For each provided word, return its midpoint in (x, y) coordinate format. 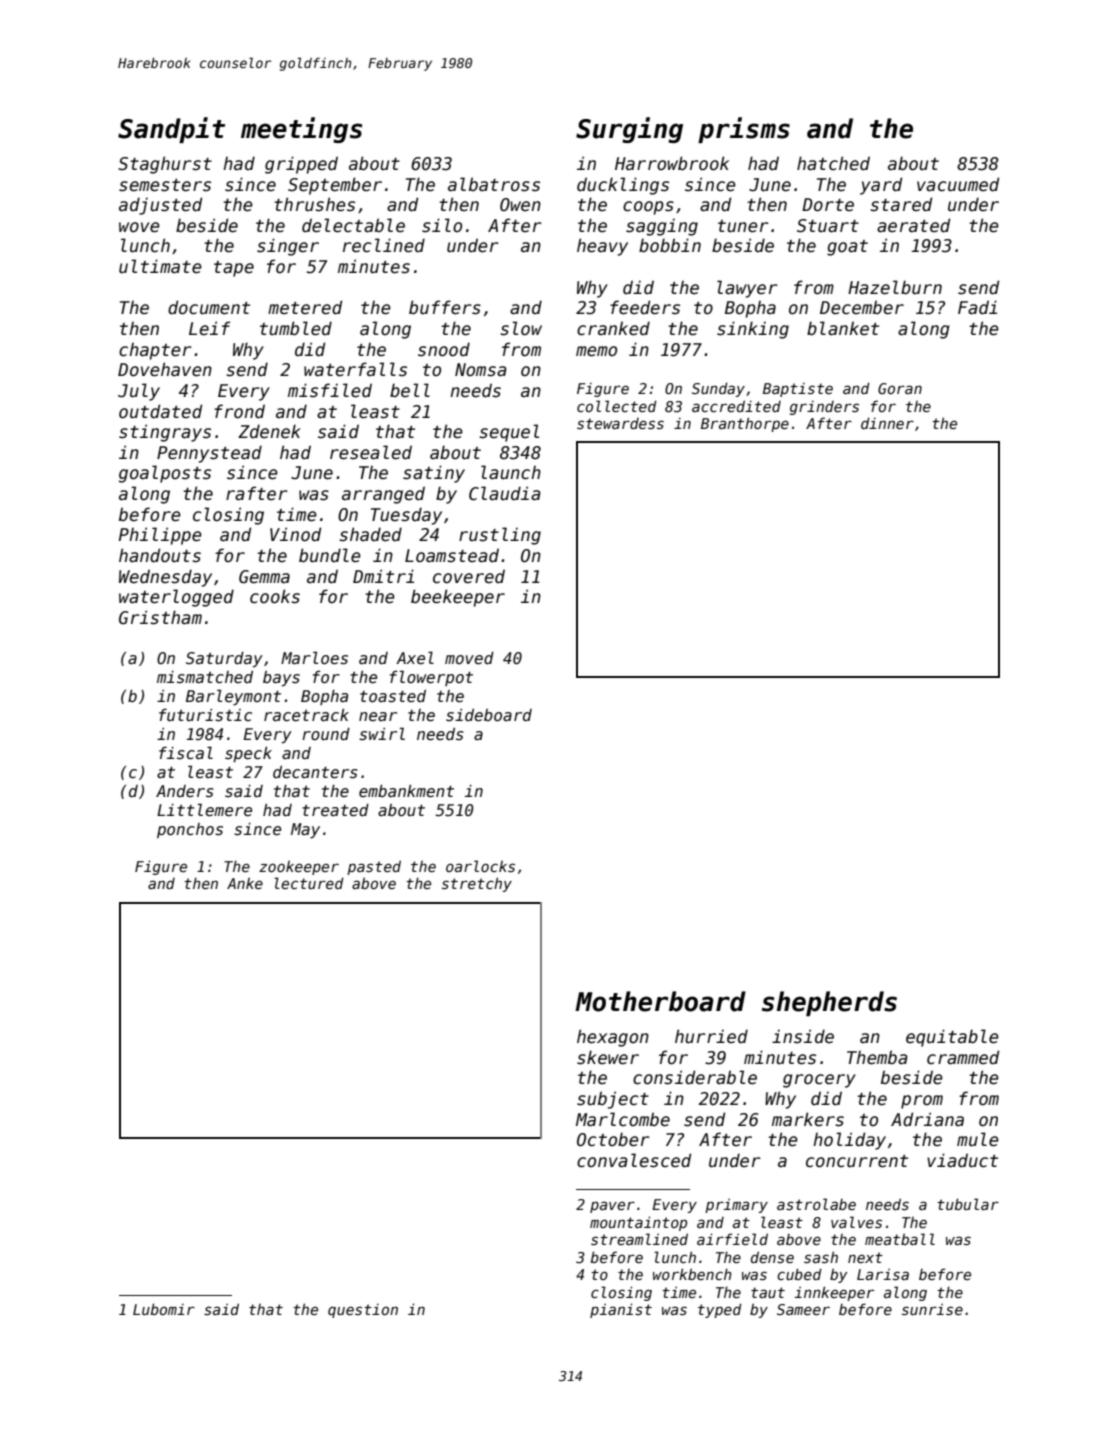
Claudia (505, 493)
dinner (887, 423)
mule (978, 1139)
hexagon (613, 1038)
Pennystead (209, 454)
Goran (900, 388)
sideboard (489, 715)
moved (469, 658)
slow (521, 328)
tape (234, 269)
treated (335, 810)
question (363, 1311)
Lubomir (164, 1309)
